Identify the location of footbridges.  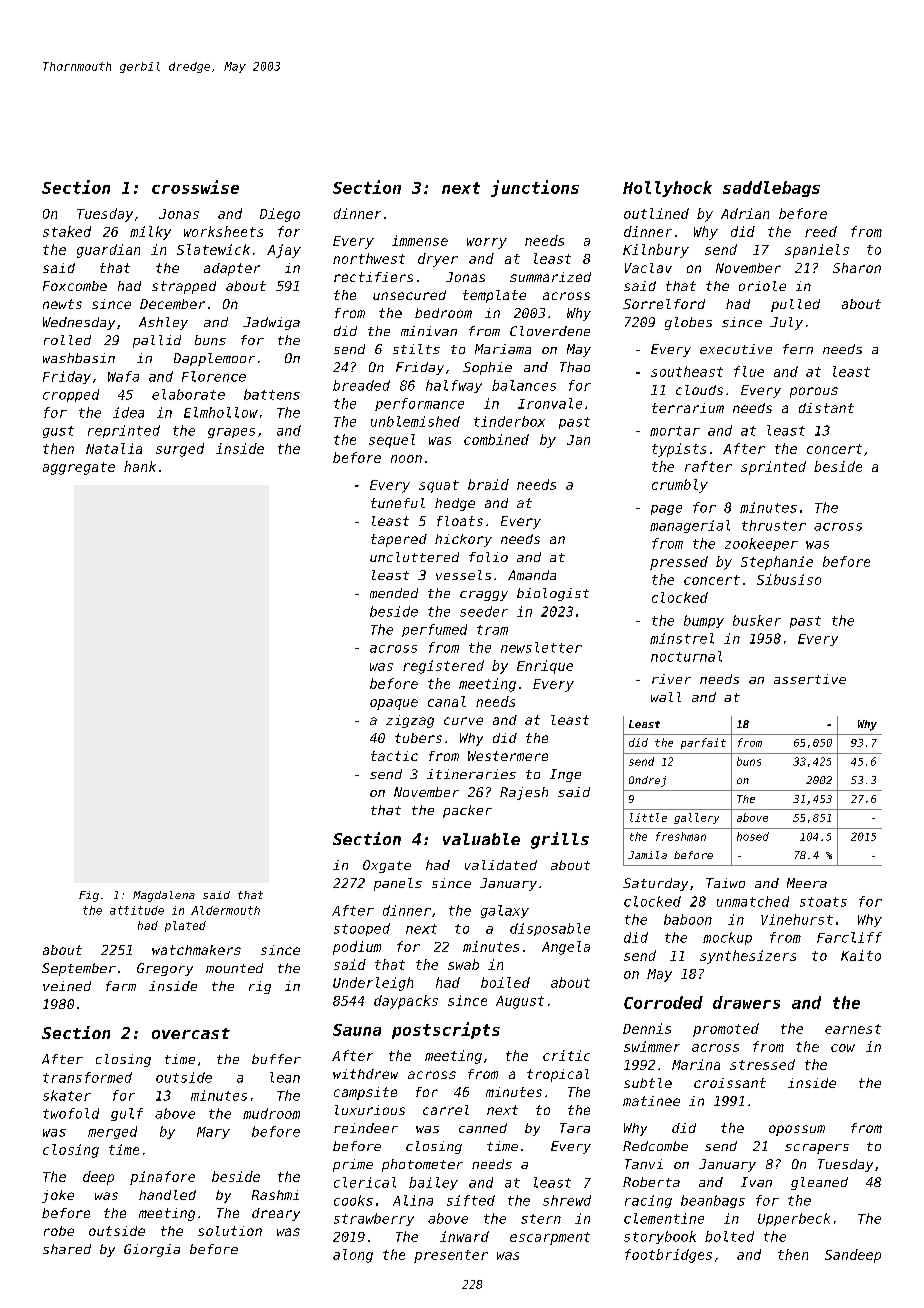
(668, 1256).
